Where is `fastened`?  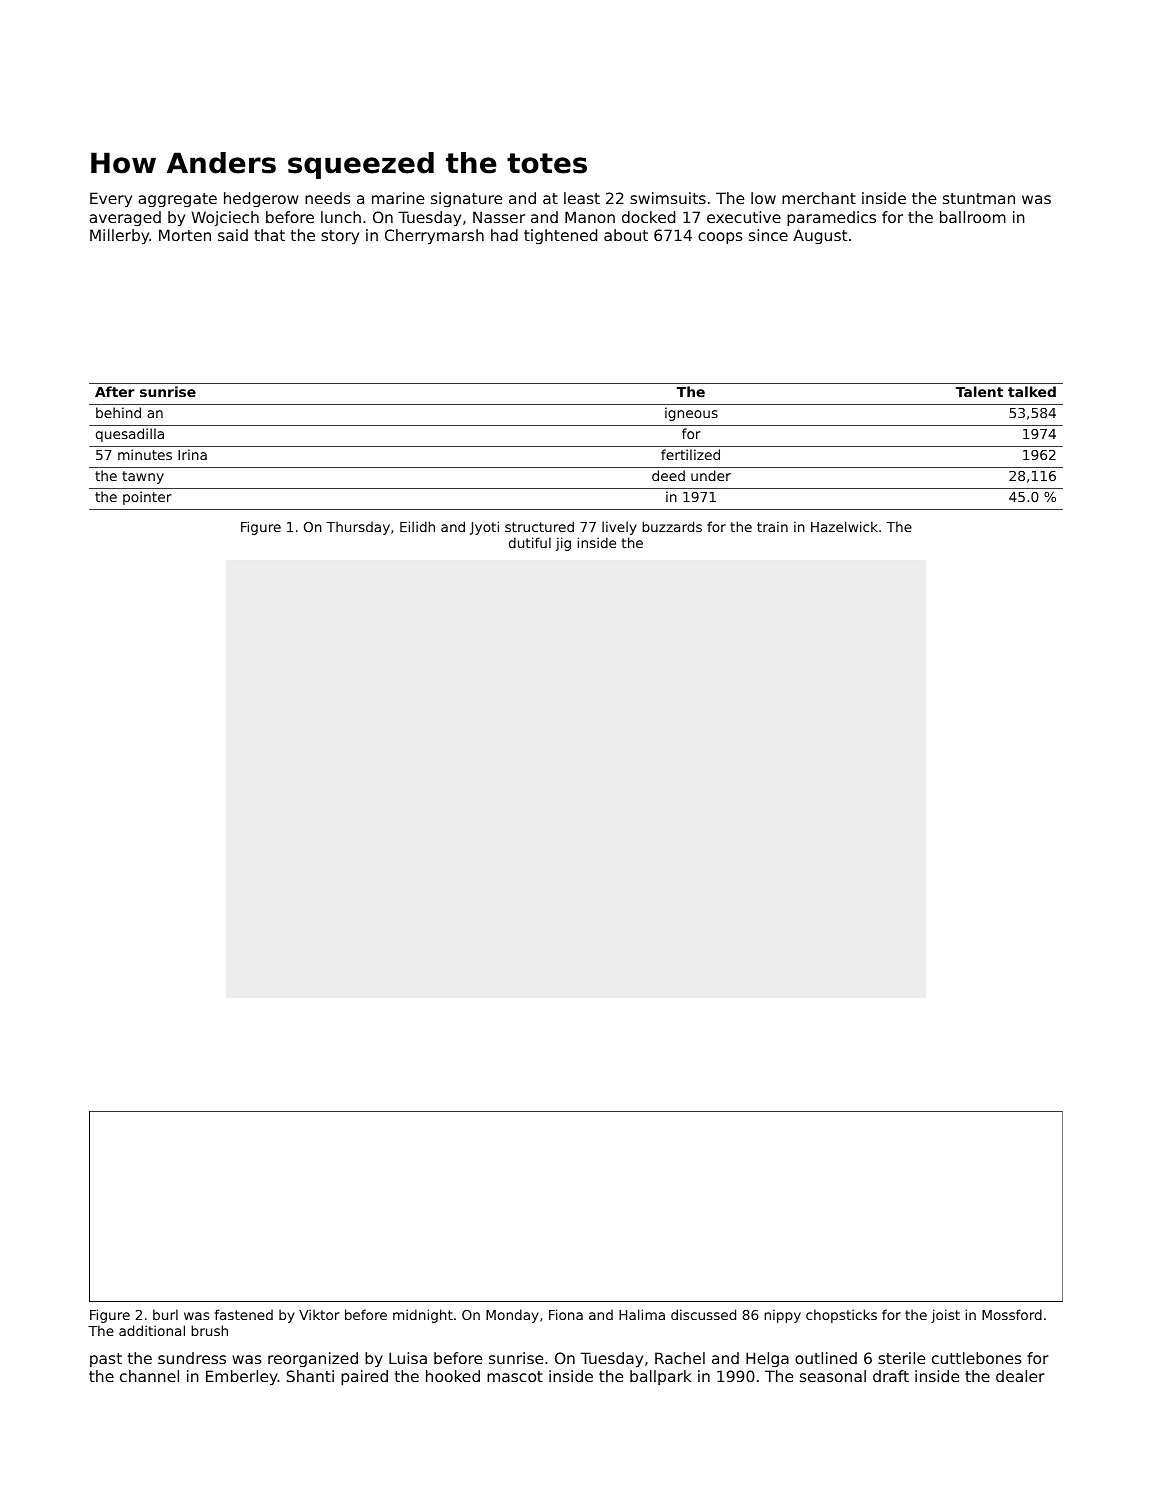
fastened is located at coordinates (244, 1314).
